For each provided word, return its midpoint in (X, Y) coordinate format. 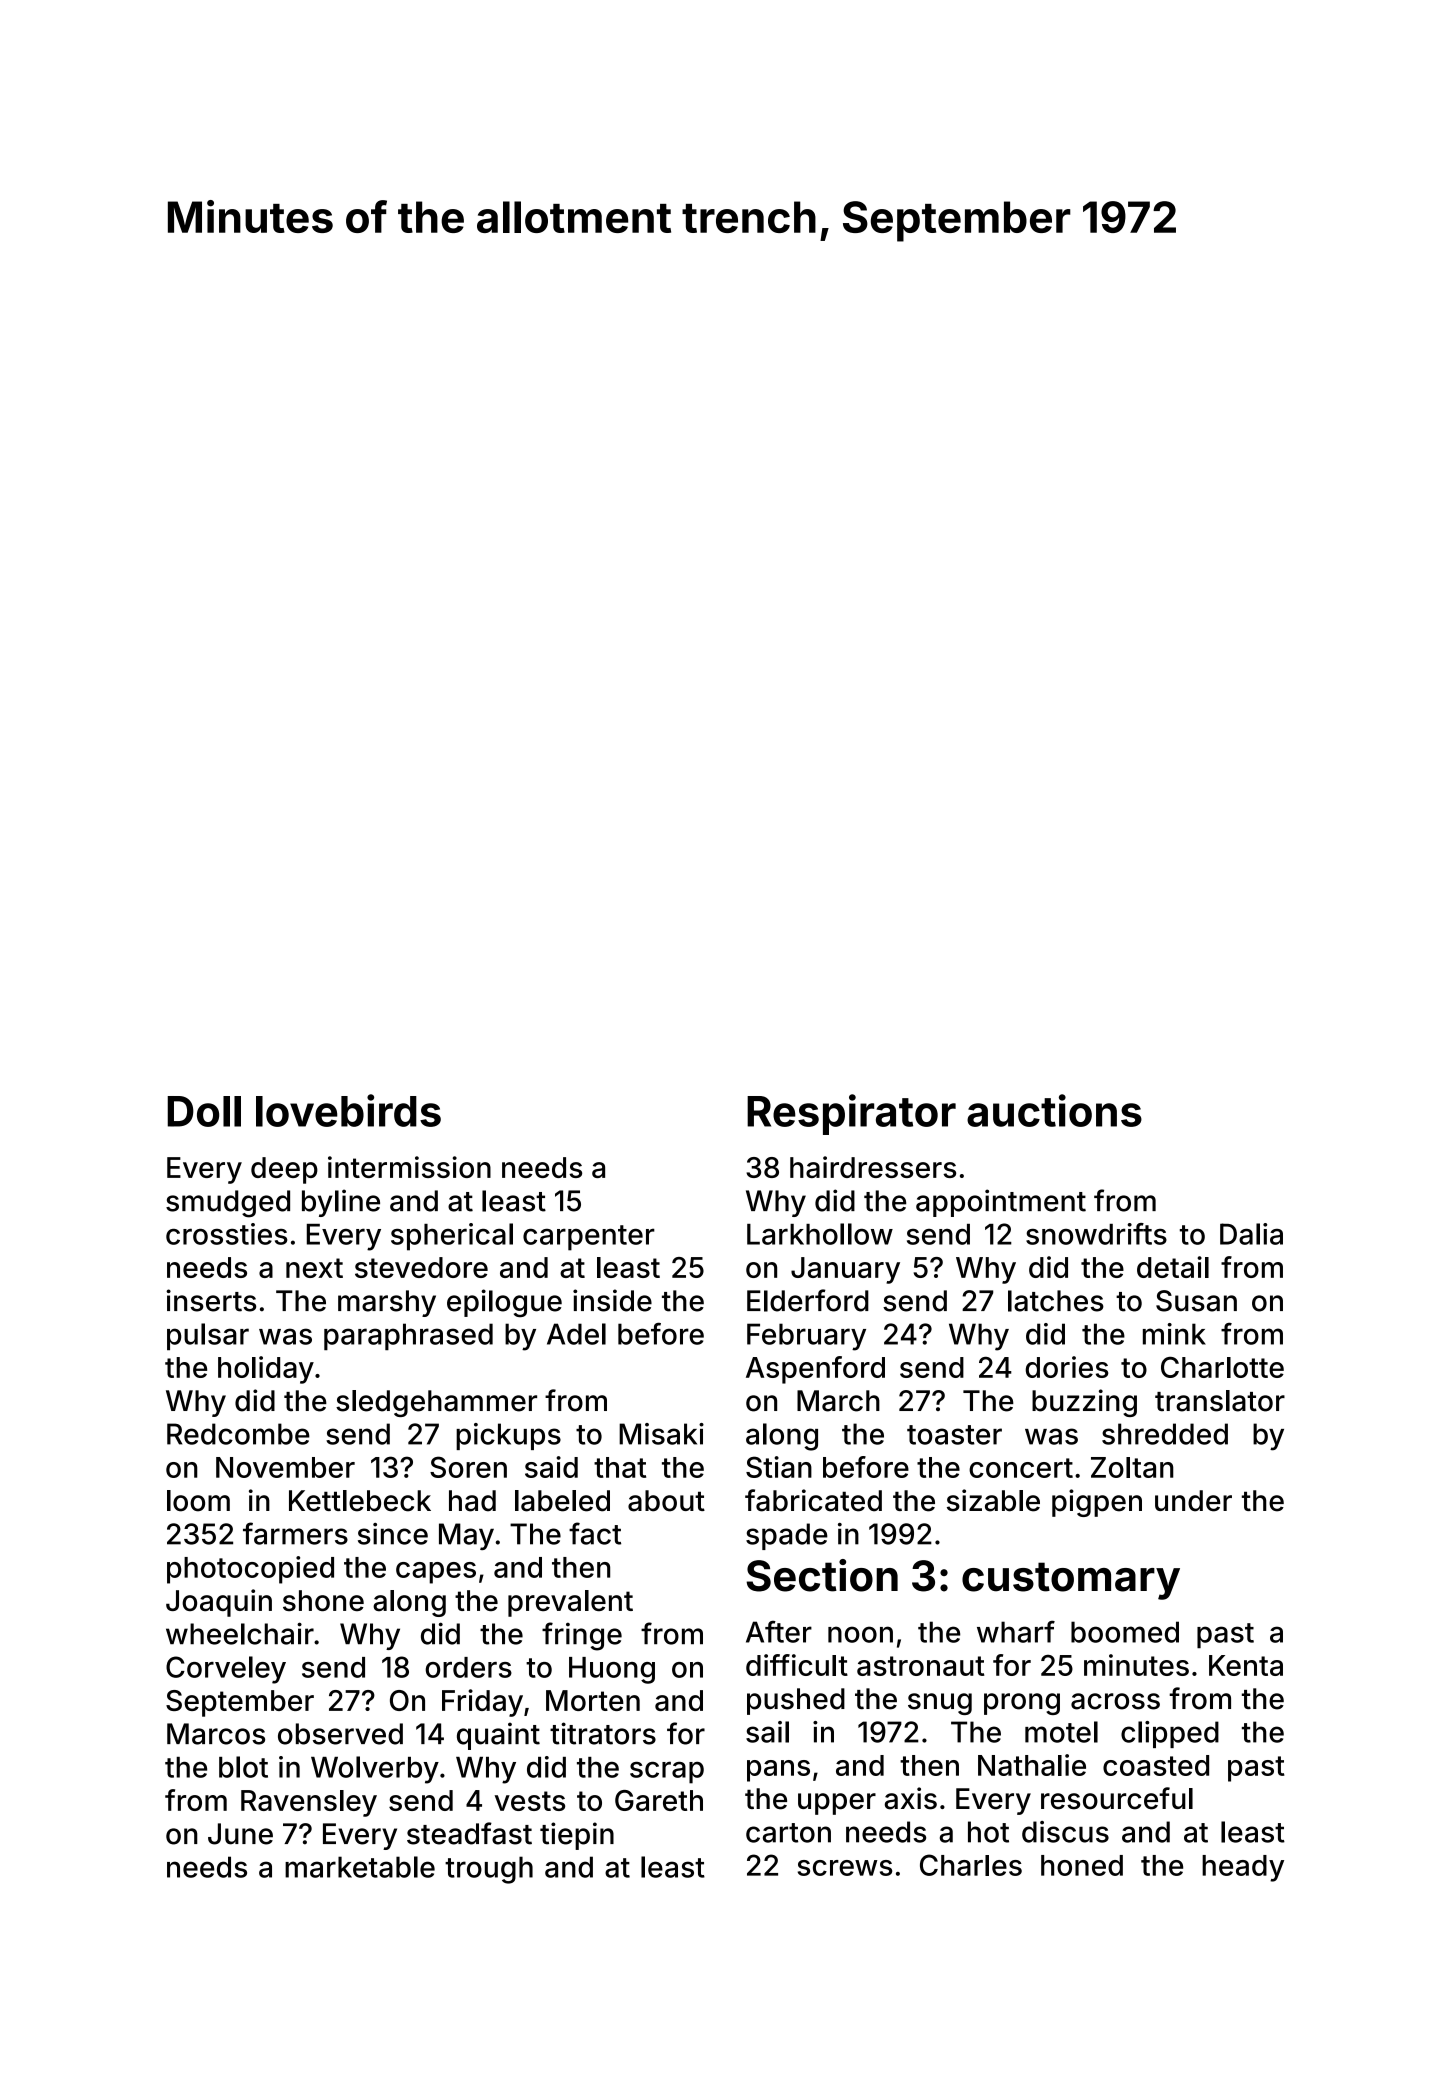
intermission (409, 1167)
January (845, 1270)
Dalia (1251, 1234)
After (779, 1632)
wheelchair (240, 1633)
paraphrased (408, 1336)
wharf (1016, 1632)
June (240, 1834)
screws (845, 1868)
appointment (1001, 1203)
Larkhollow (820, 1234)
